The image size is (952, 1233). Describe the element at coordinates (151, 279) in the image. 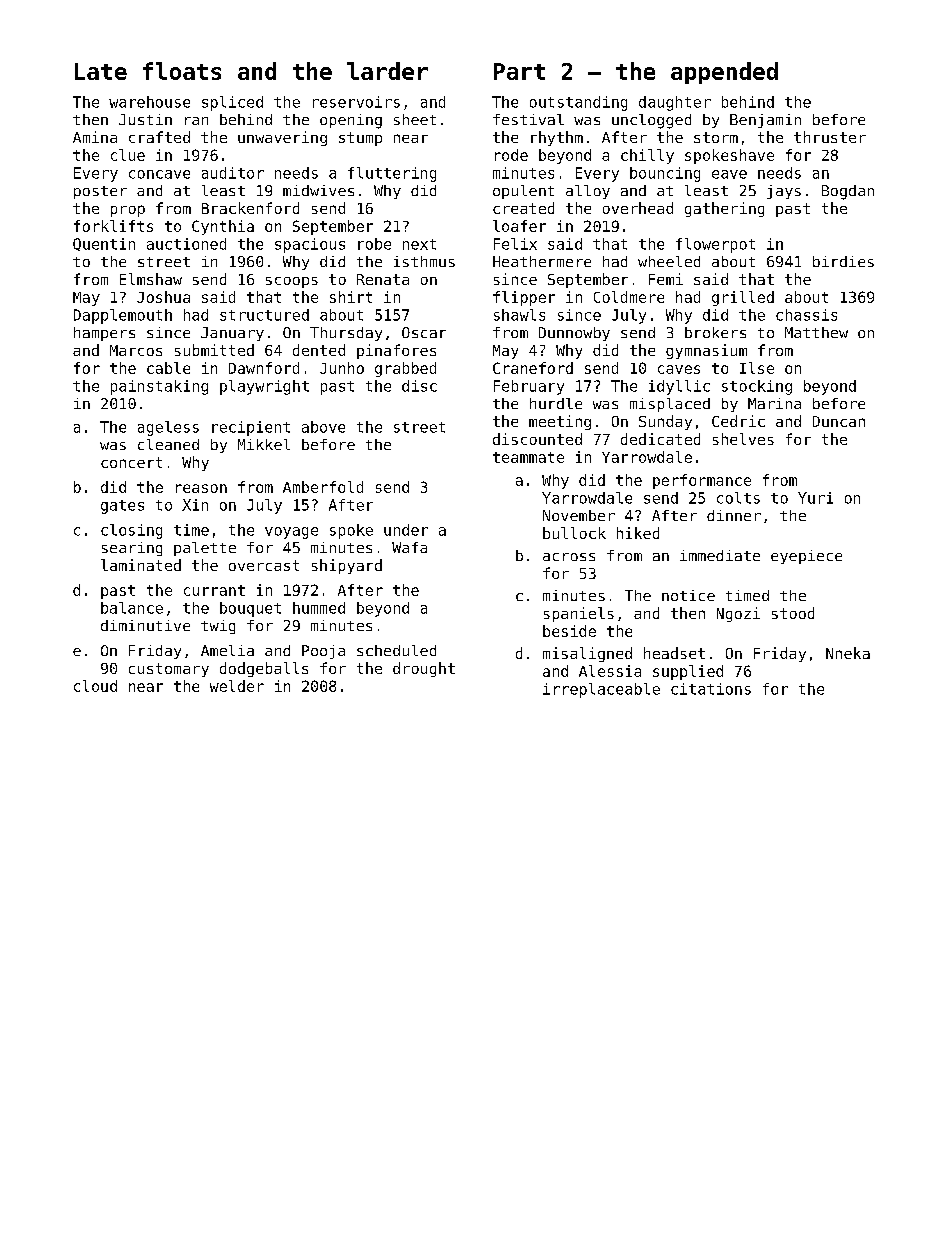

I see `Elmshaw` at that location.
